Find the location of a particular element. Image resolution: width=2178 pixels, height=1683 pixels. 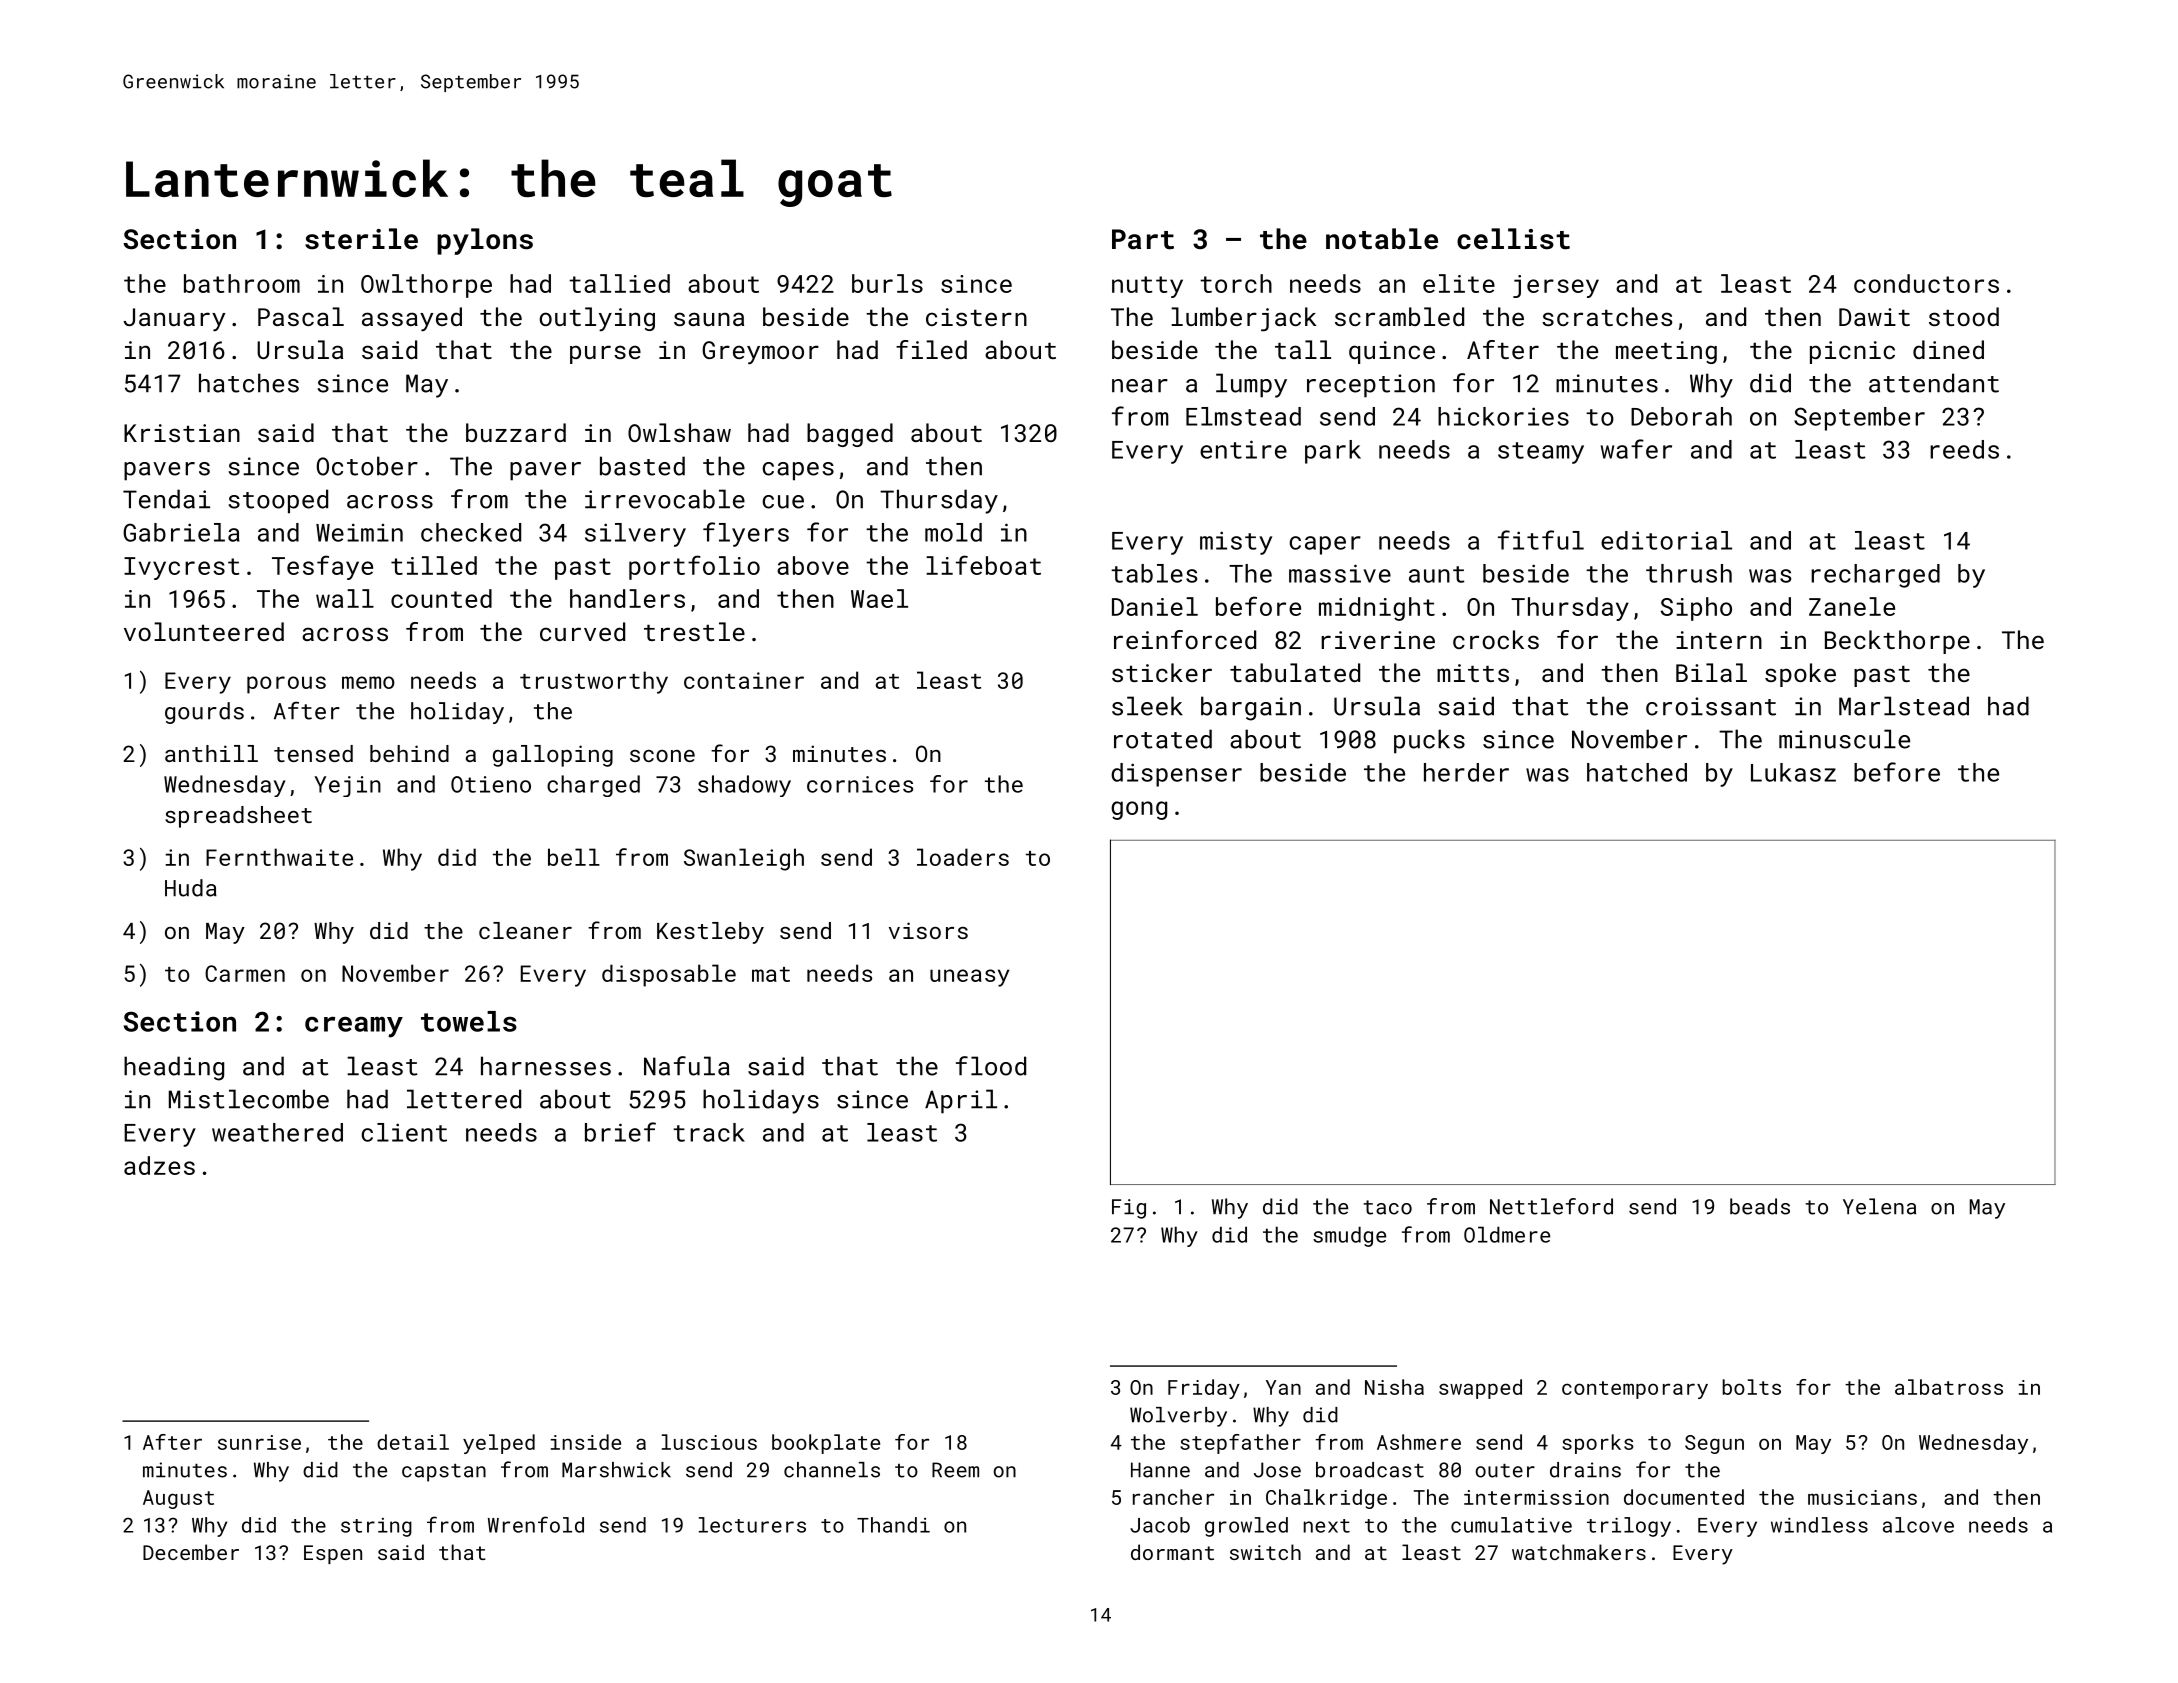

bookplate is located at coordinates (826, 1444).
